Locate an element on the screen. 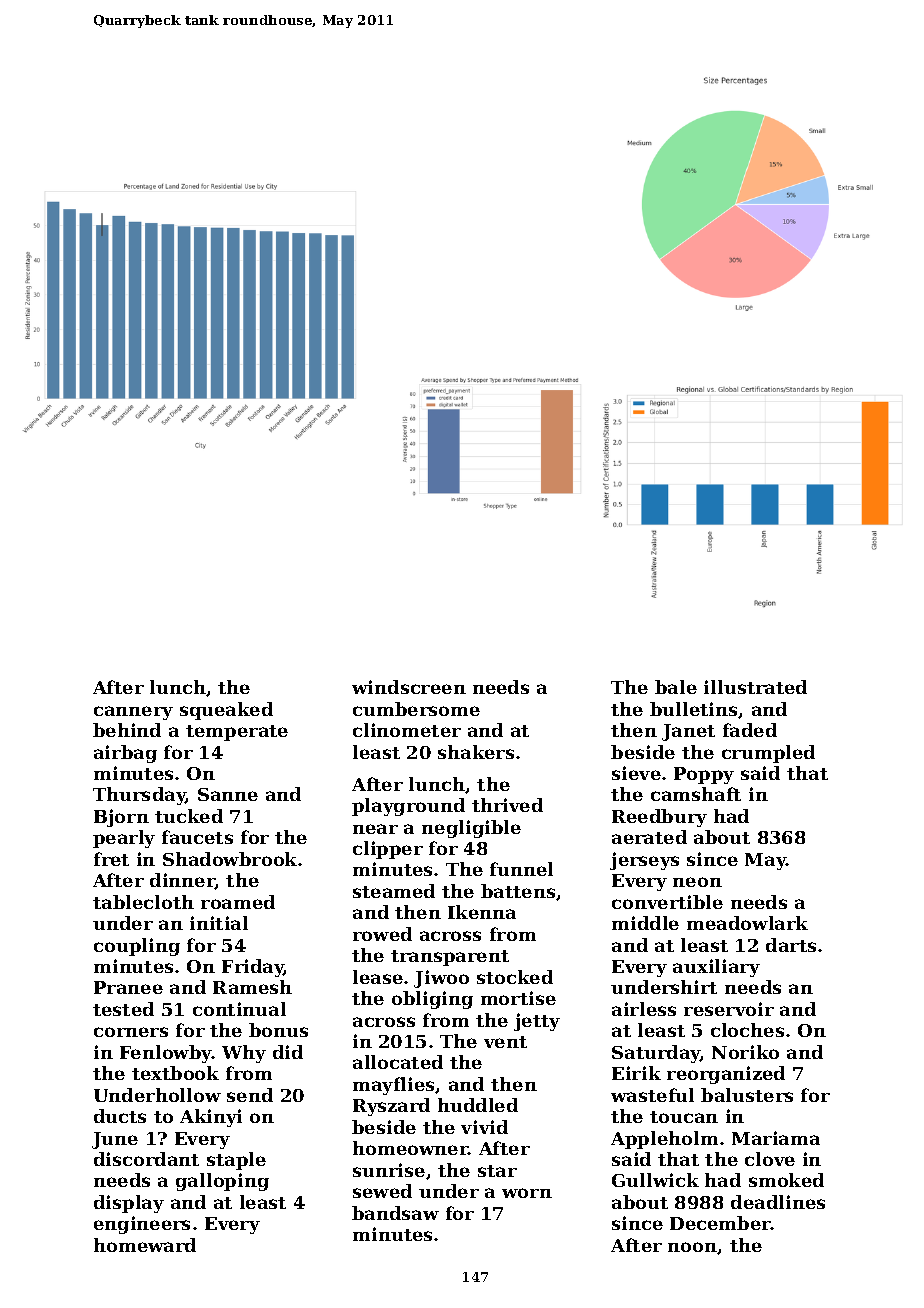 The image size is (924, 1308). near is located at coordinates (375, 829).
